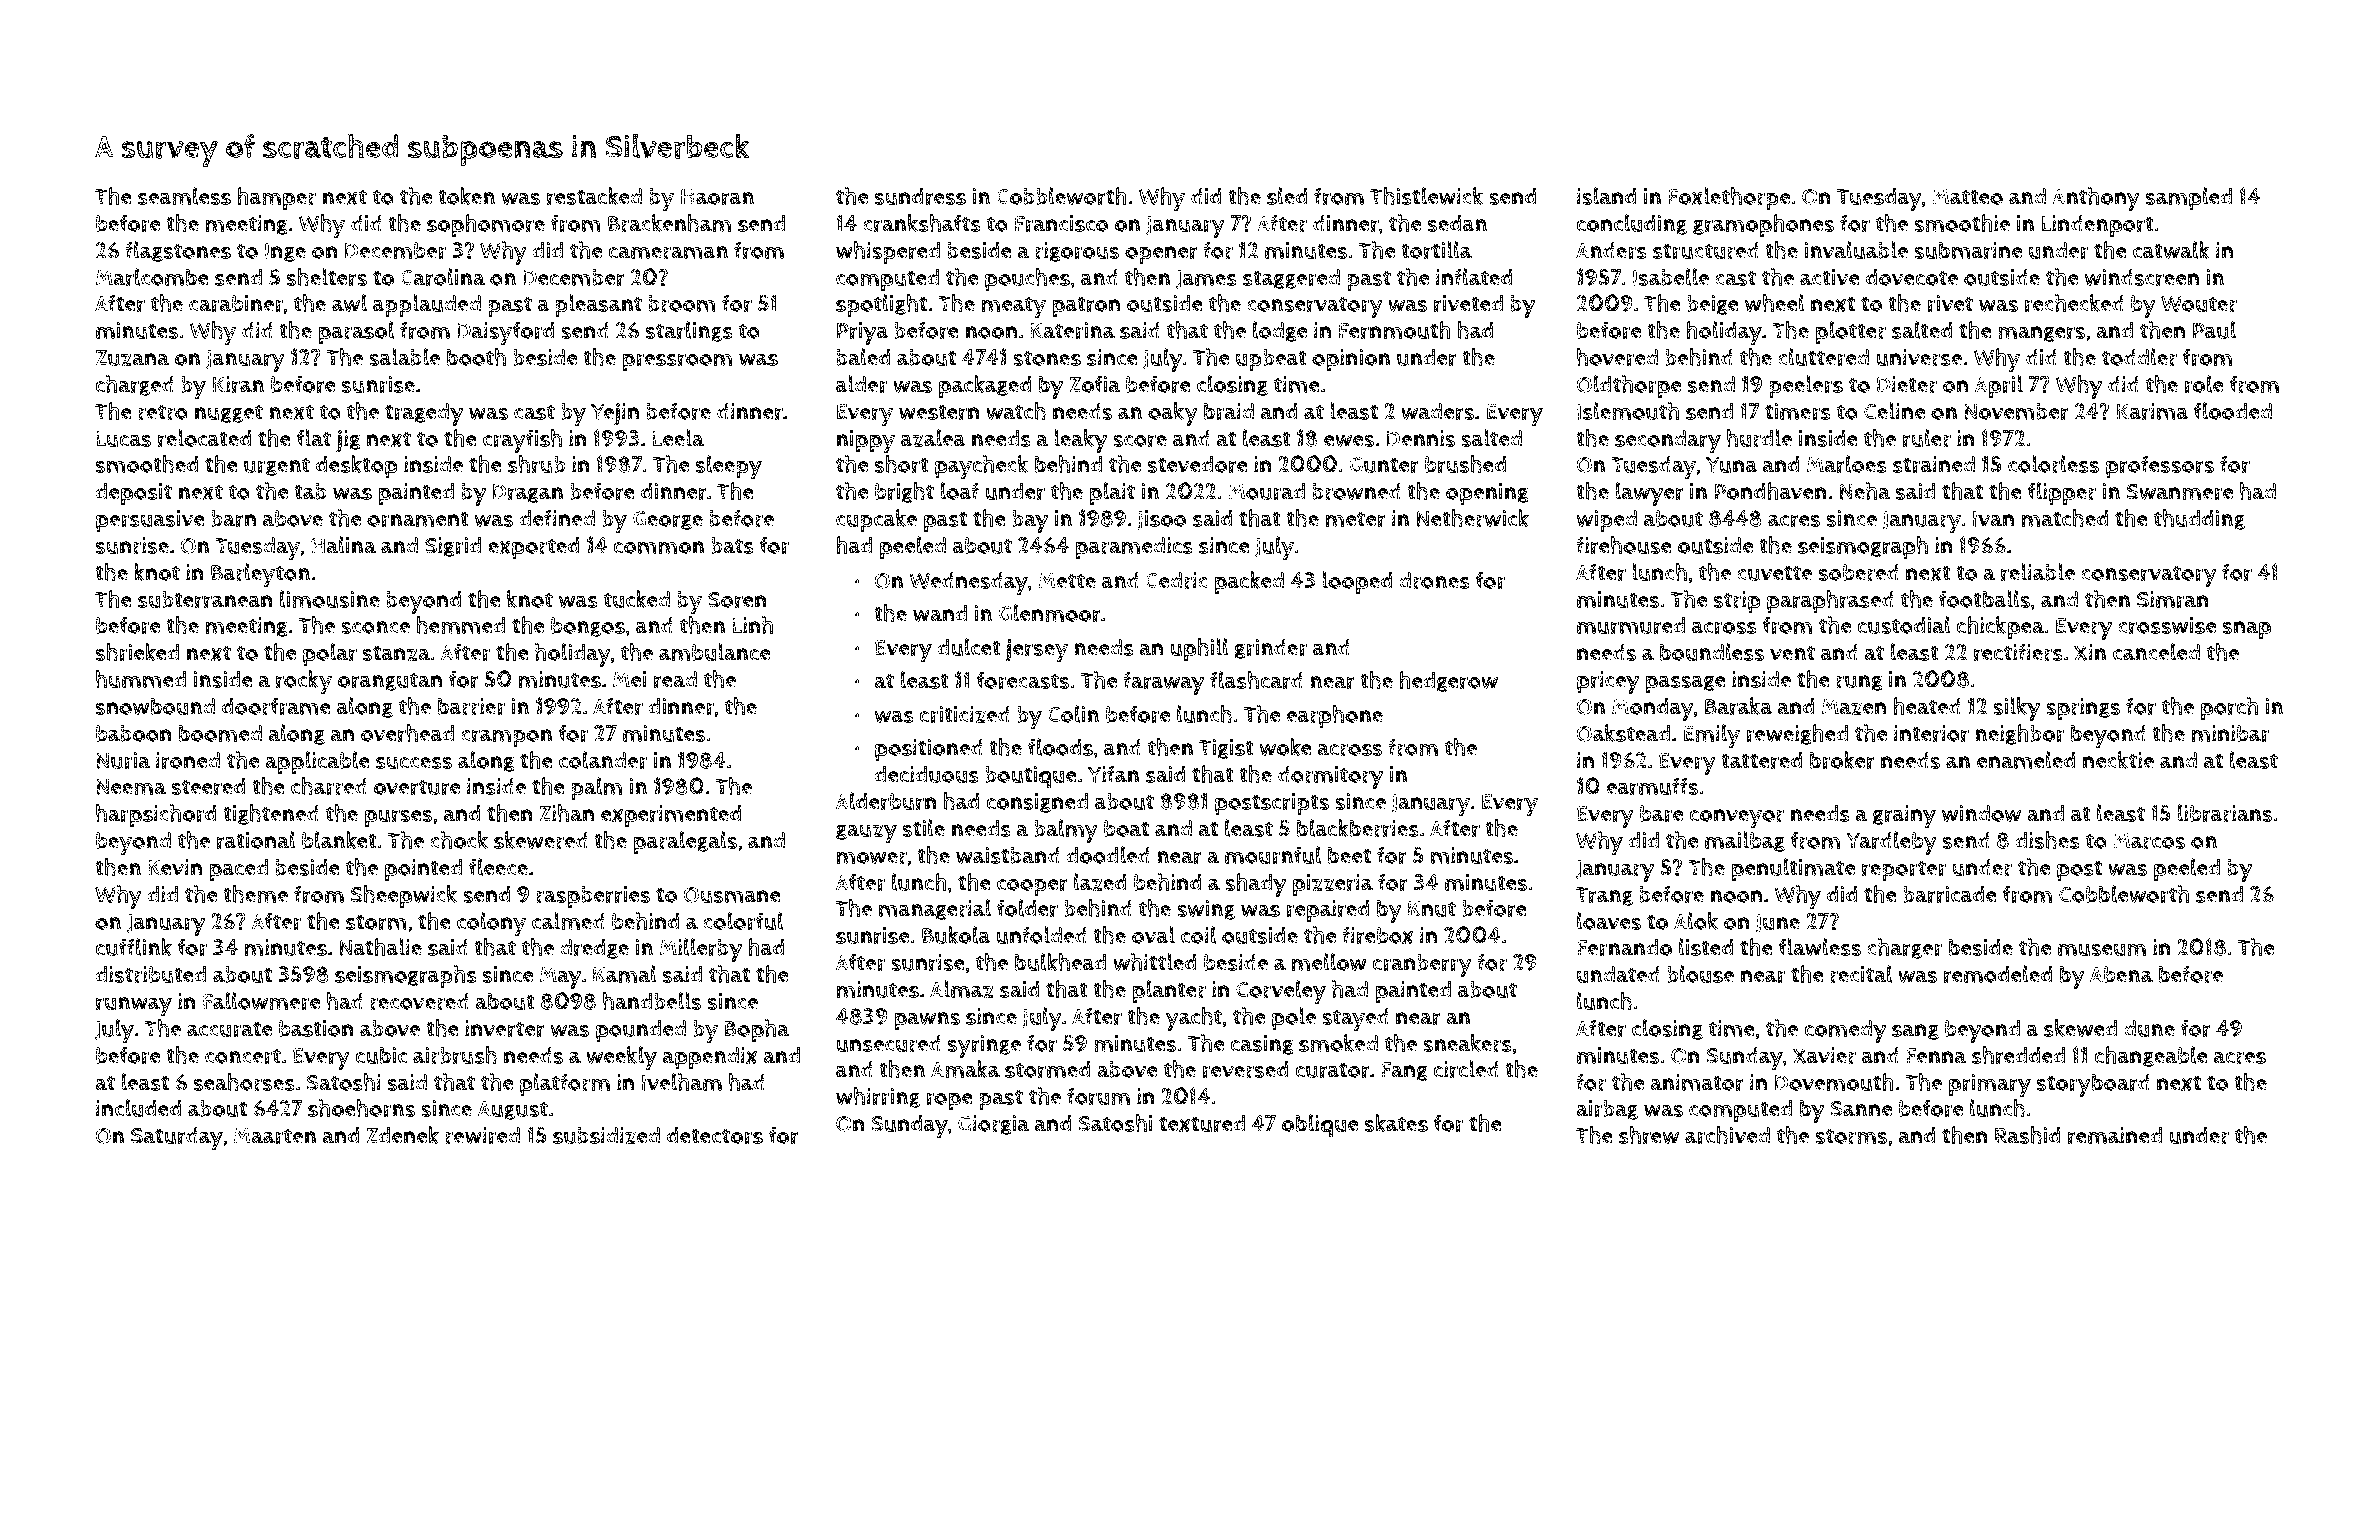 This page has width=2380, height=1540. What do you see at coordinates (1271, 649) in the page?
I see `grinder` at bounding box center [1271, 649].
